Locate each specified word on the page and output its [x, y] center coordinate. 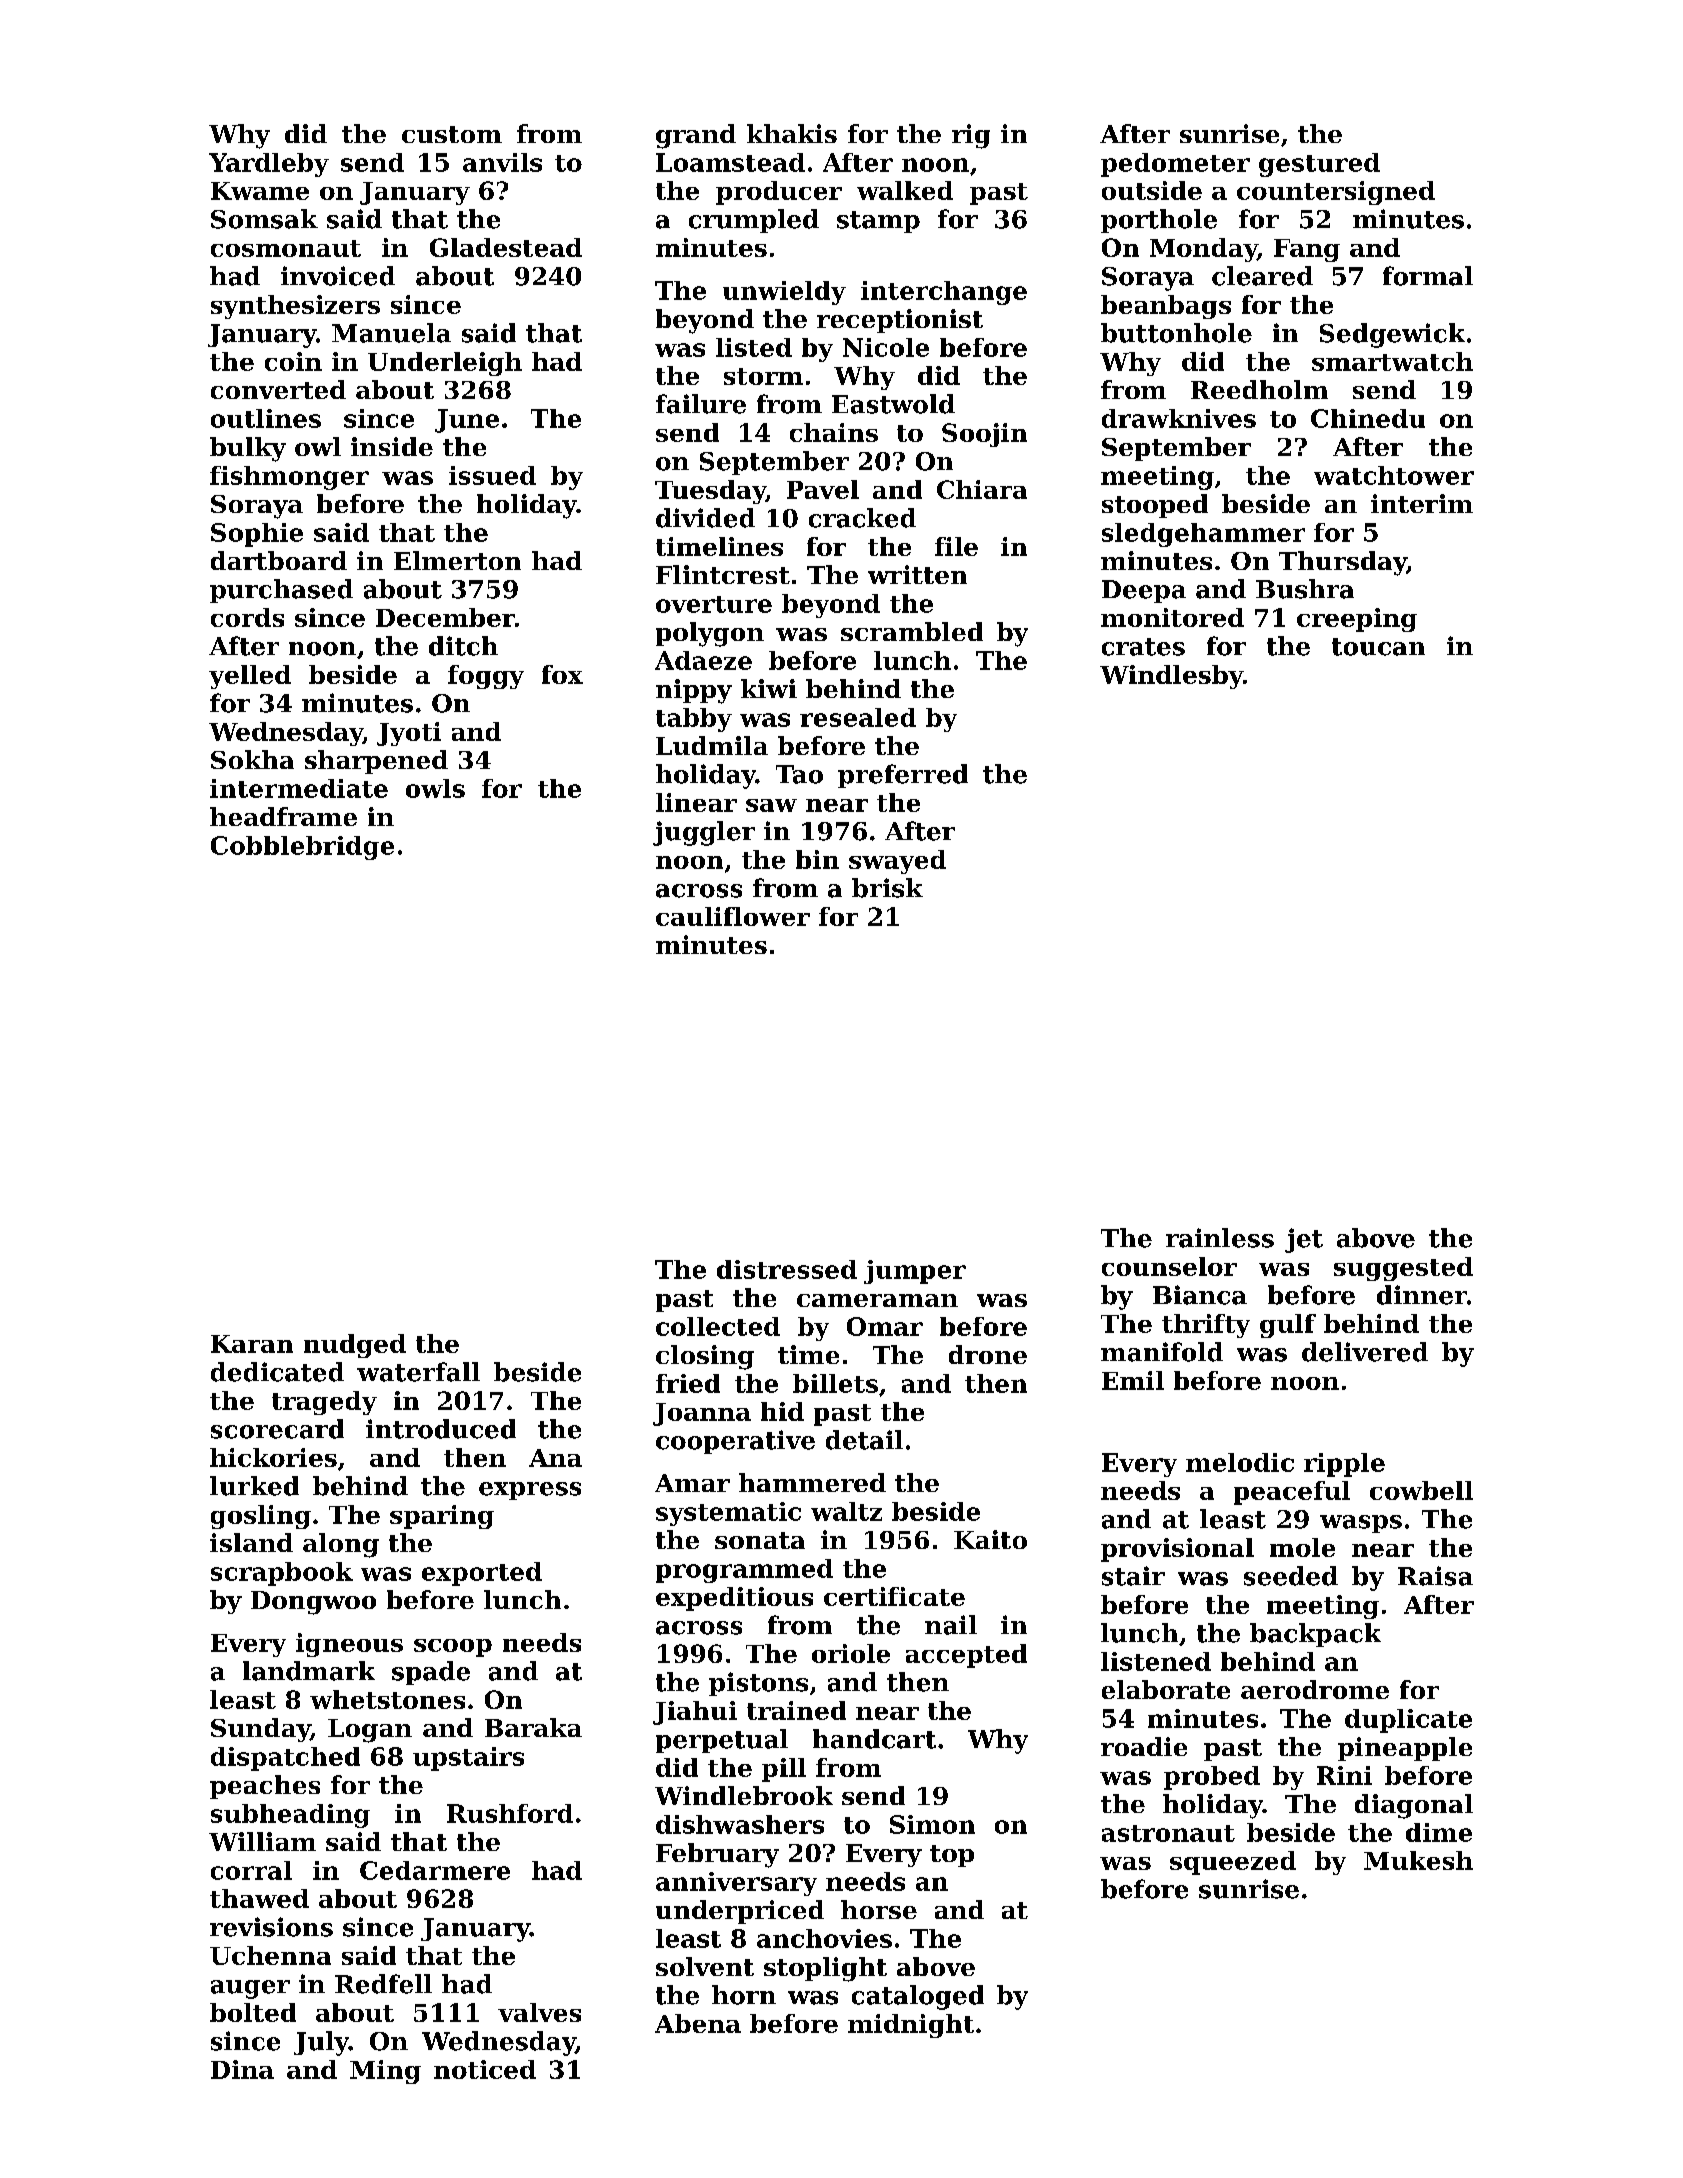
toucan [1378, 647]
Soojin [984, 435]
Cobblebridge [302, 848]
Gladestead [506, 247]
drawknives [1179, 418]
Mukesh [1418, 1860]
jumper [915, 1272]
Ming [385, 2072]
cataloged [918, 1997]
